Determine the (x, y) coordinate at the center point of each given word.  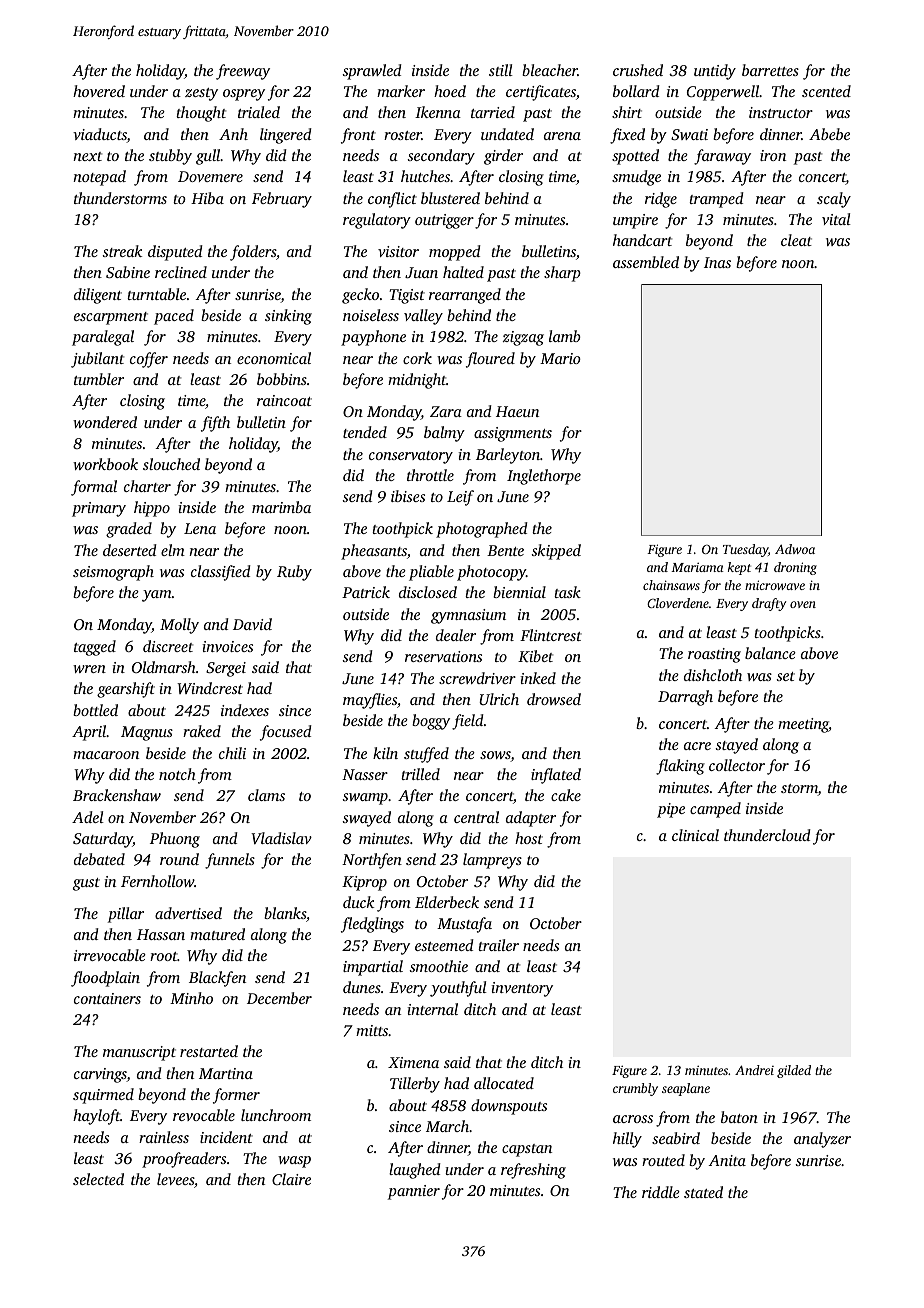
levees (175, 1179)
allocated (504, 1083)
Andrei (754, 1070)
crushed (638, 70)
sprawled (372, 72)
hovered (99, 91)
